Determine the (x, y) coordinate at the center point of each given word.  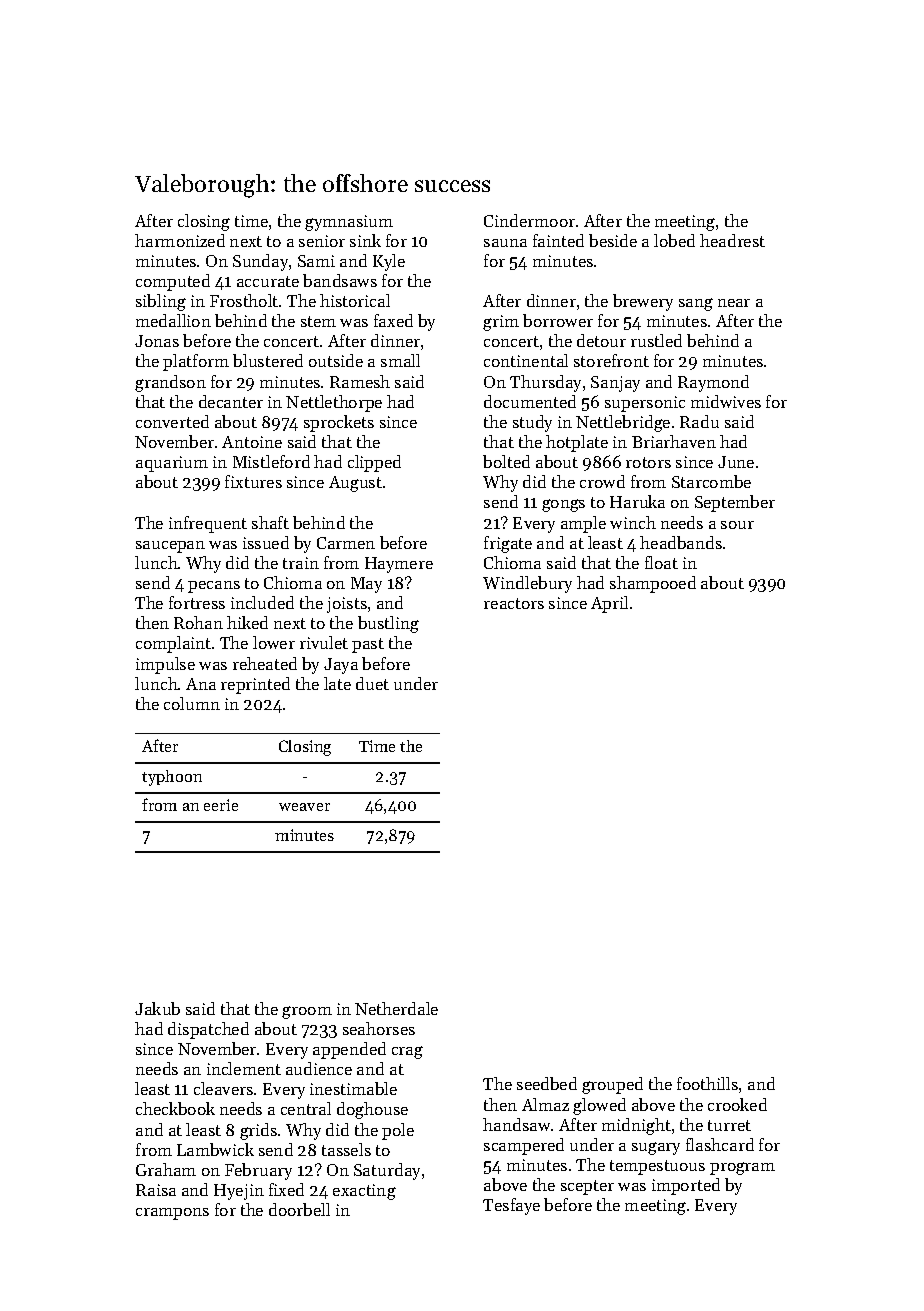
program (742, 1168)
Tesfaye (511, 1206)
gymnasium (349, 223)
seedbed (547, 1083)
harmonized (180, 240)
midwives (726, 401)
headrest (732, 240)
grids (258, 1131)
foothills (707, 1083)
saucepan (170, 547)
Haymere (399, 565)
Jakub (157, 1008)
